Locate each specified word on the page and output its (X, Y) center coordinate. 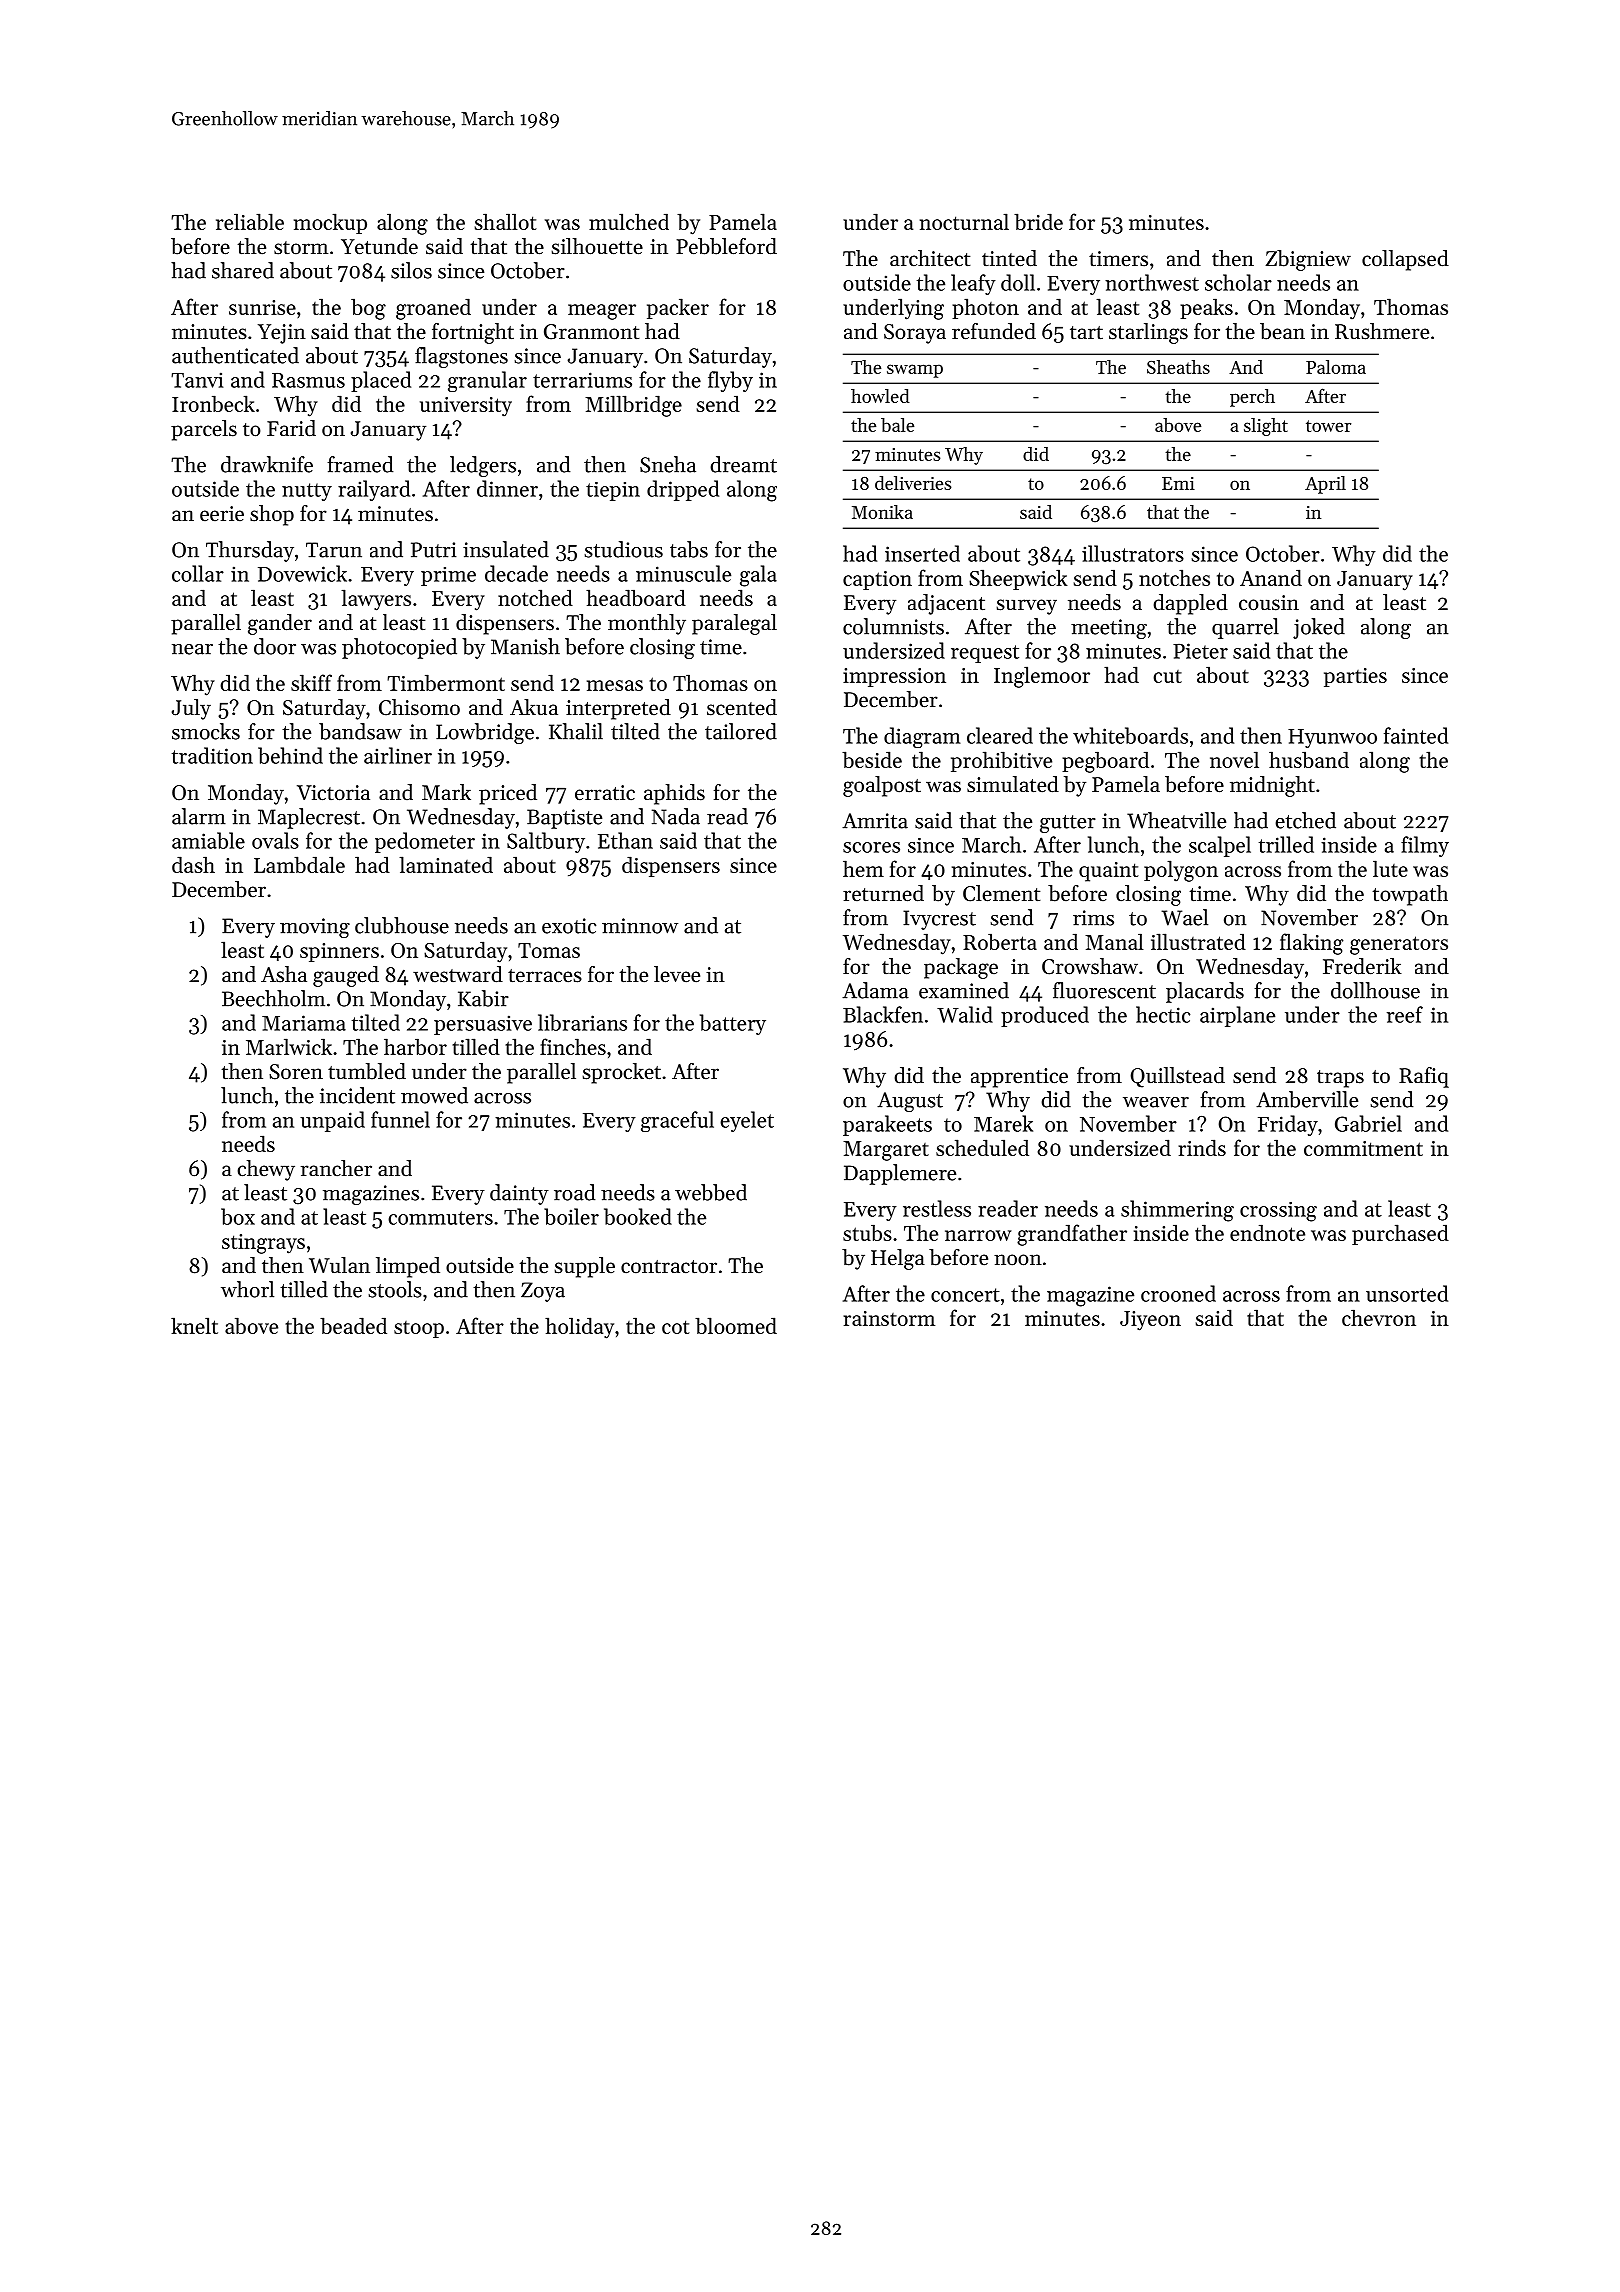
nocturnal (964, 221)
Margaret (886, 1151)
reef (1405, 1014)
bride (1038, 221)
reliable (250, 221)
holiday (579, 1328)
